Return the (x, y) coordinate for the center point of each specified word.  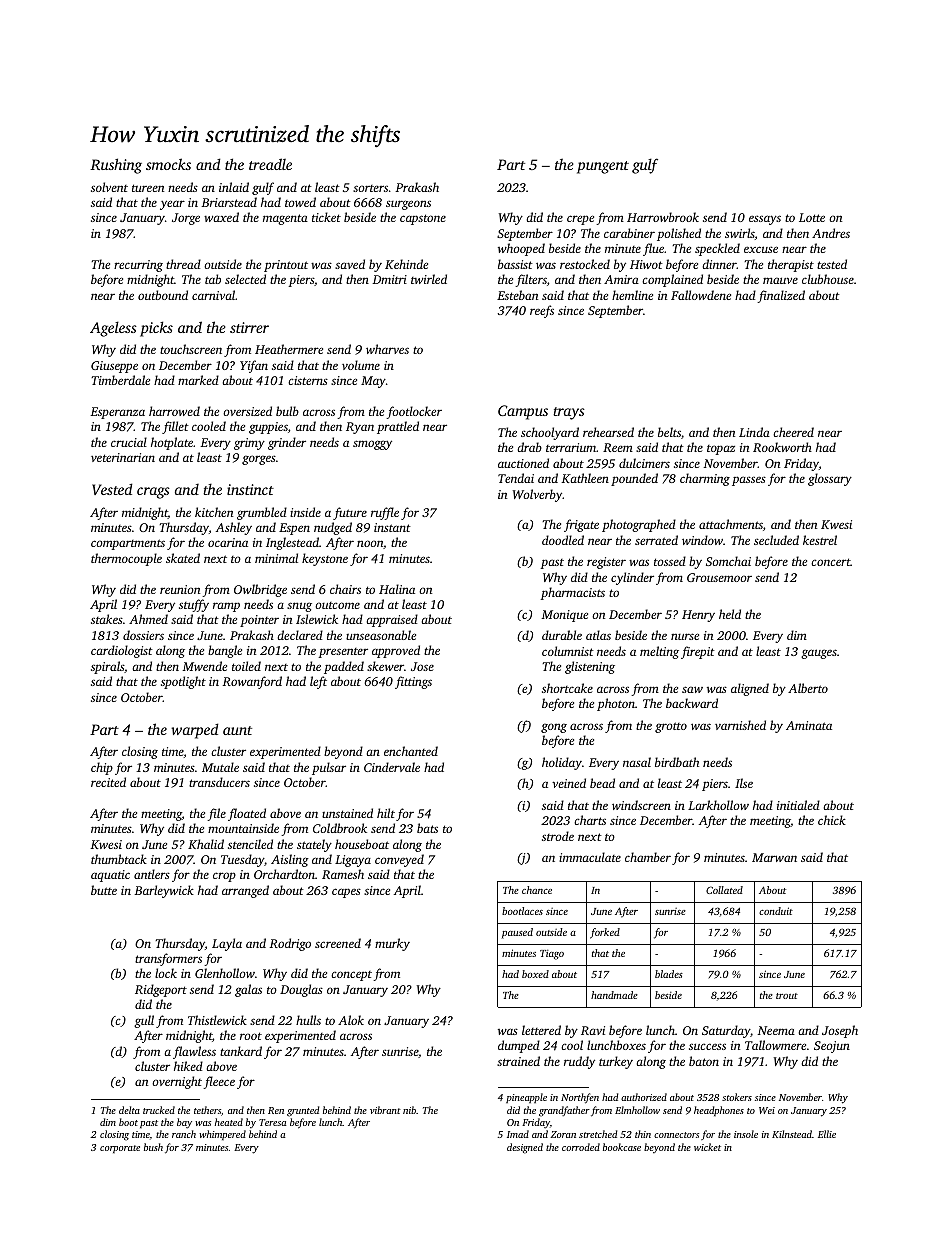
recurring (138, 266)
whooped (521, 249)
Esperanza (117, 413)
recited (108, 782)
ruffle (385, 513)
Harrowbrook (663, 217)
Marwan (774, 857)
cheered (793, 432)
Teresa (272, 1122)
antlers (152, 874)
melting (659, 652)
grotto (671, 727)
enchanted (411, 751)
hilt (386, 813)
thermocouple (126, 559)
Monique (565, 616)
